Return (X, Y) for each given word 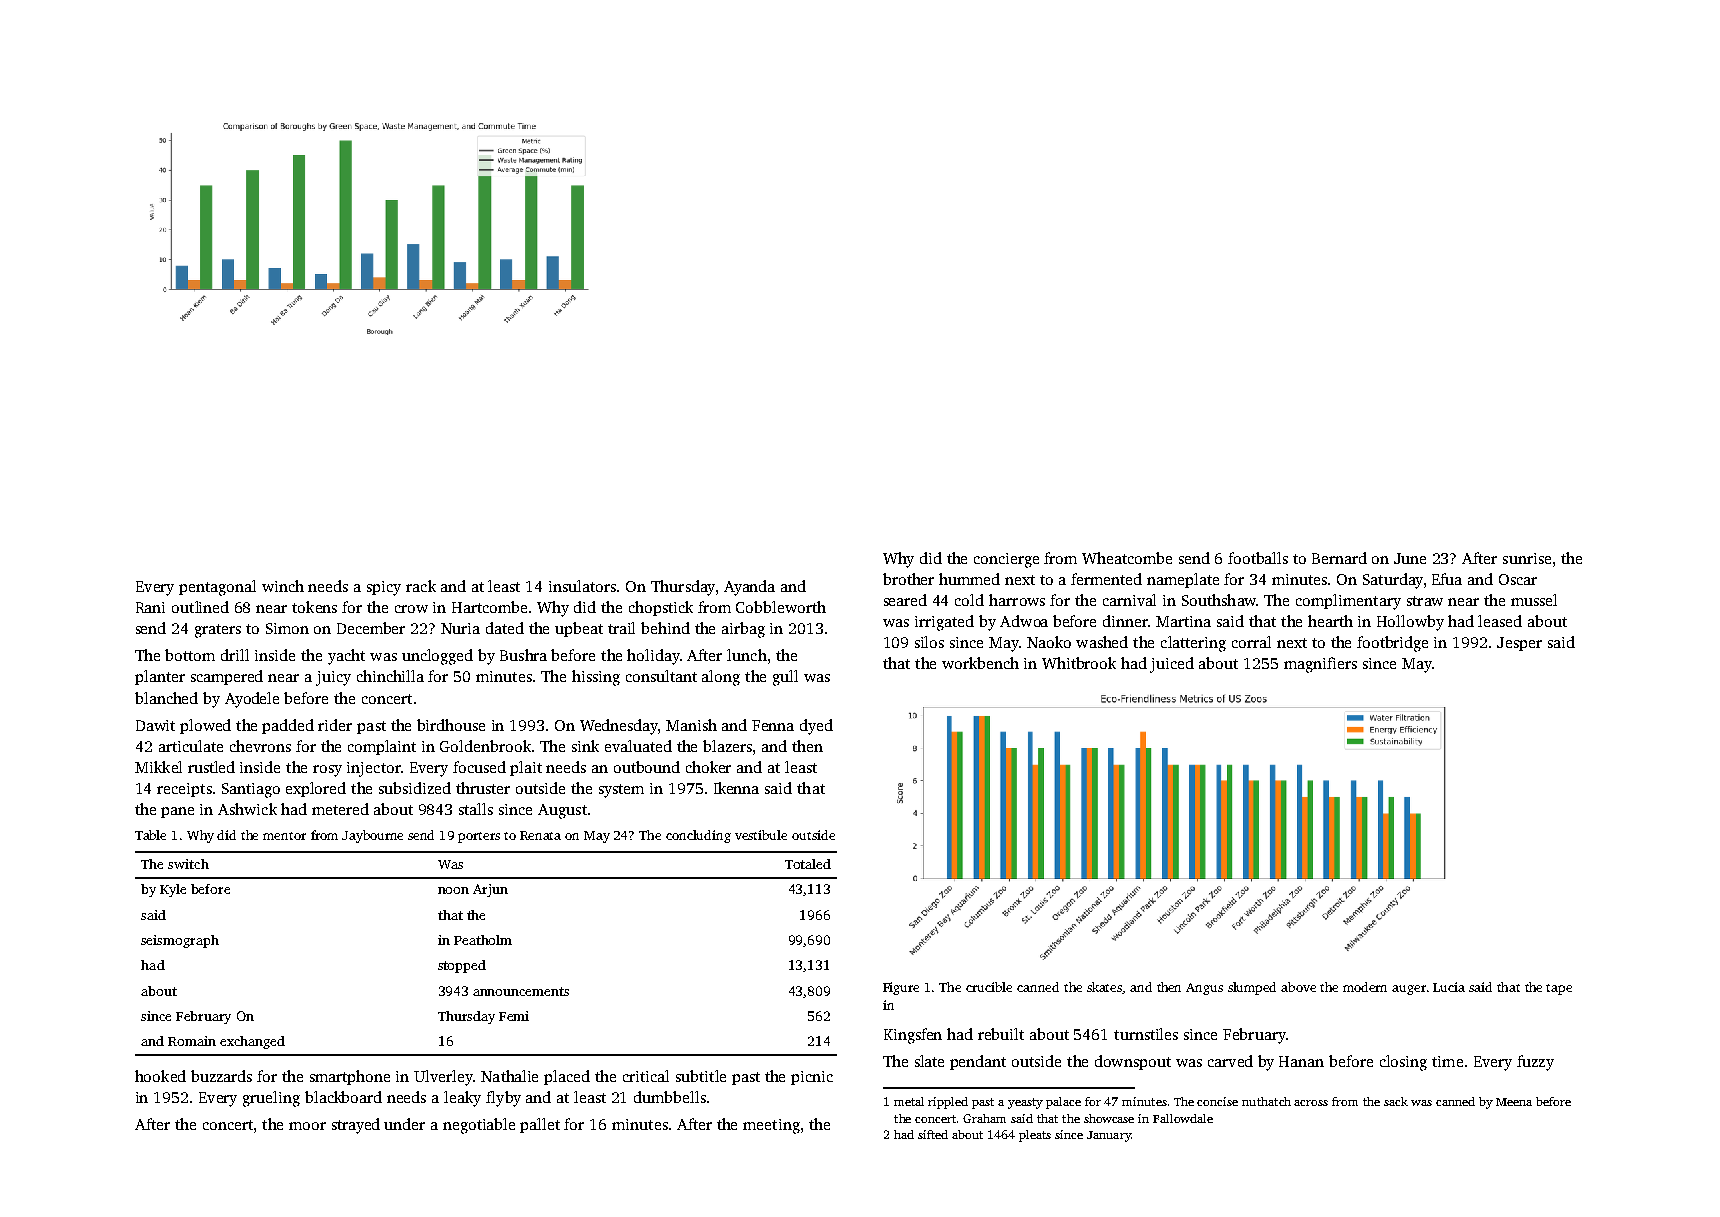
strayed (356, 1126)
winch (283, 586)
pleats (1035, 1136)
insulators (582, 586)
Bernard (1339, 558)
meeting (771, 1126)
